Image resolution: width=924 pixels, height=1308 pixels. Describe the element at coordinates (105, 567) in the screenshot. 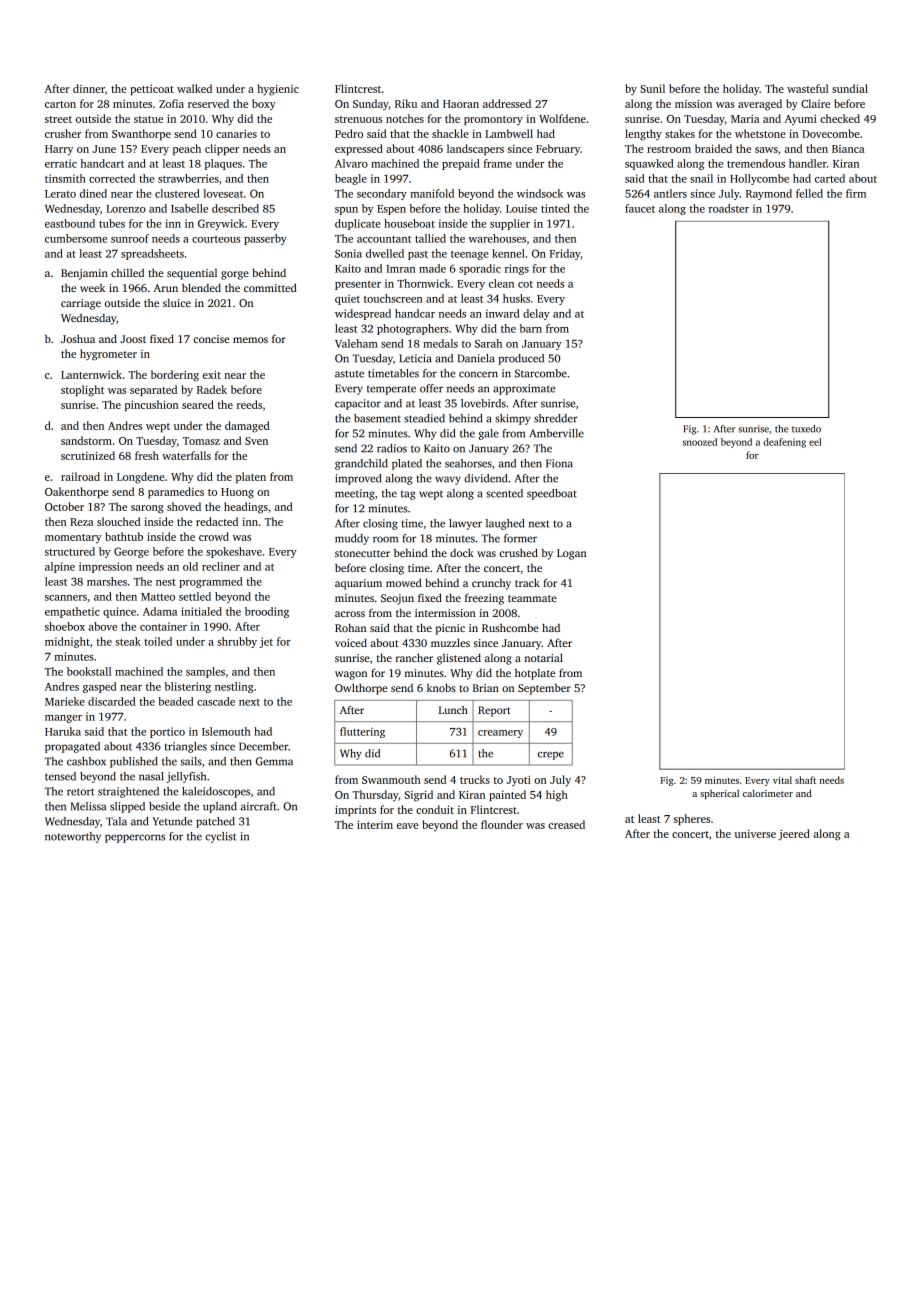

I see `impression` at that location.
